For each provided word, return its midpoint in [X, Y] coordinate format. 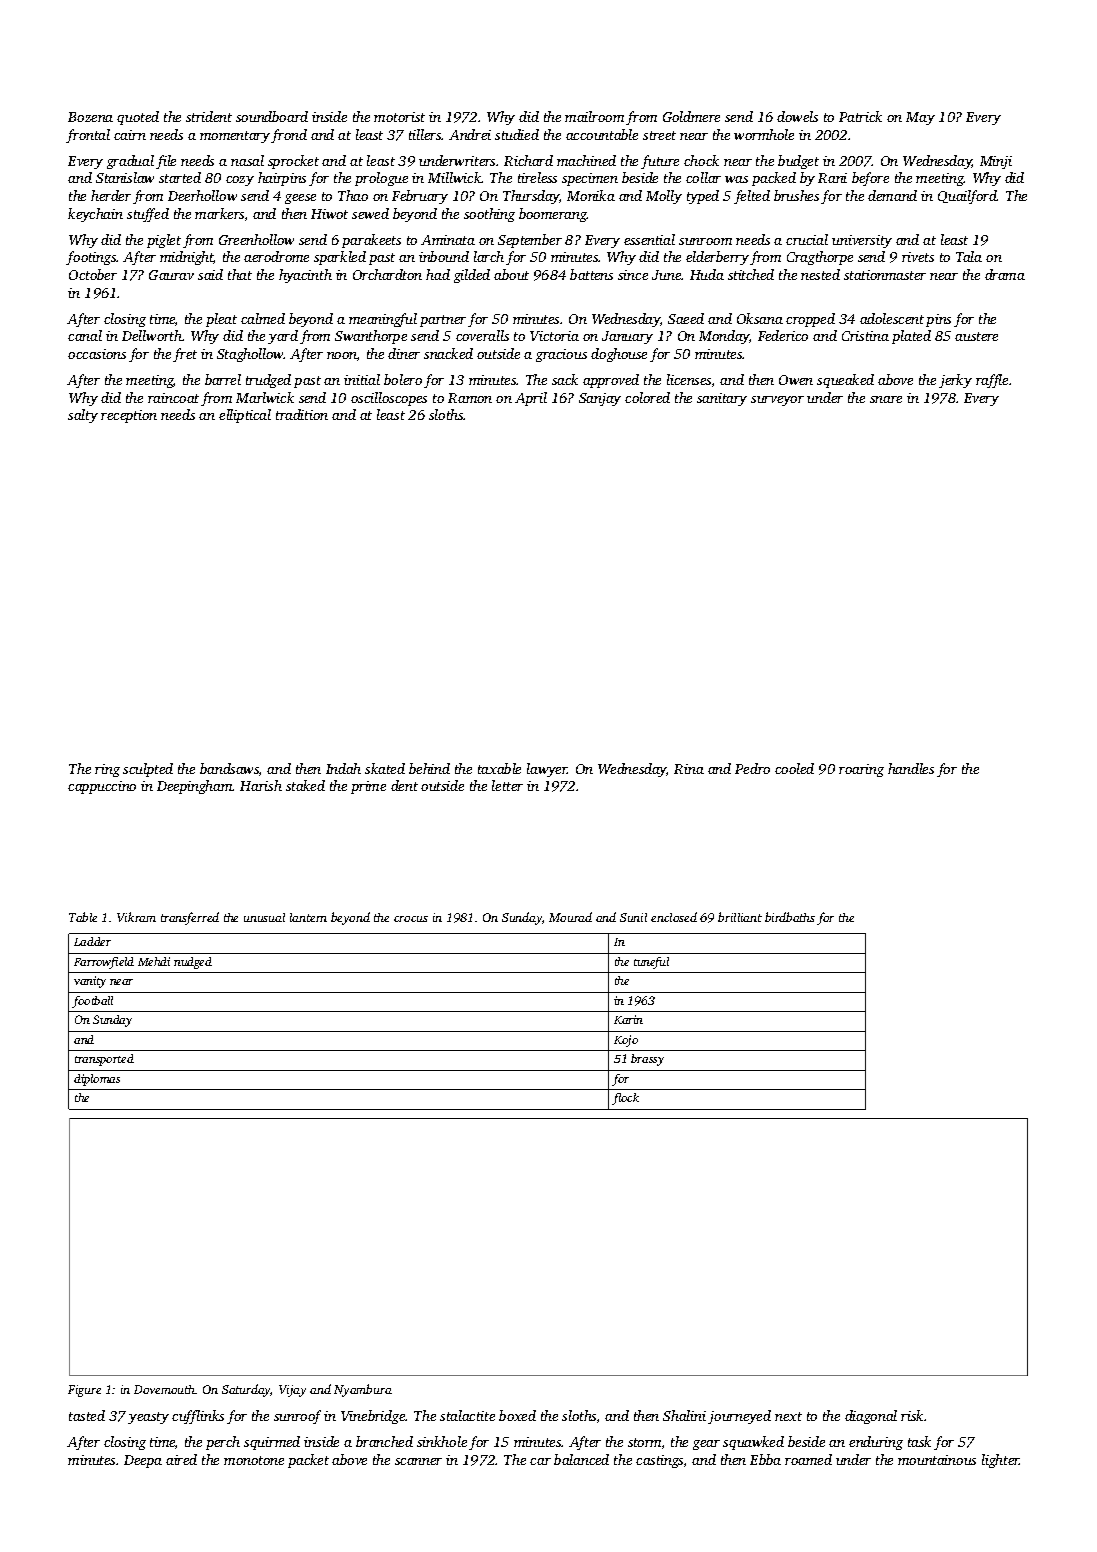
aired [181, 1459]
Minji [996, 162]
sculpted [148, 770]
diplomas [97, 1080]
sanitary [722, 399]
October [93, 274]
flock [625, 1099]
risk [912, 1415]
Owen [796, 380]
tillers [425, 134]
